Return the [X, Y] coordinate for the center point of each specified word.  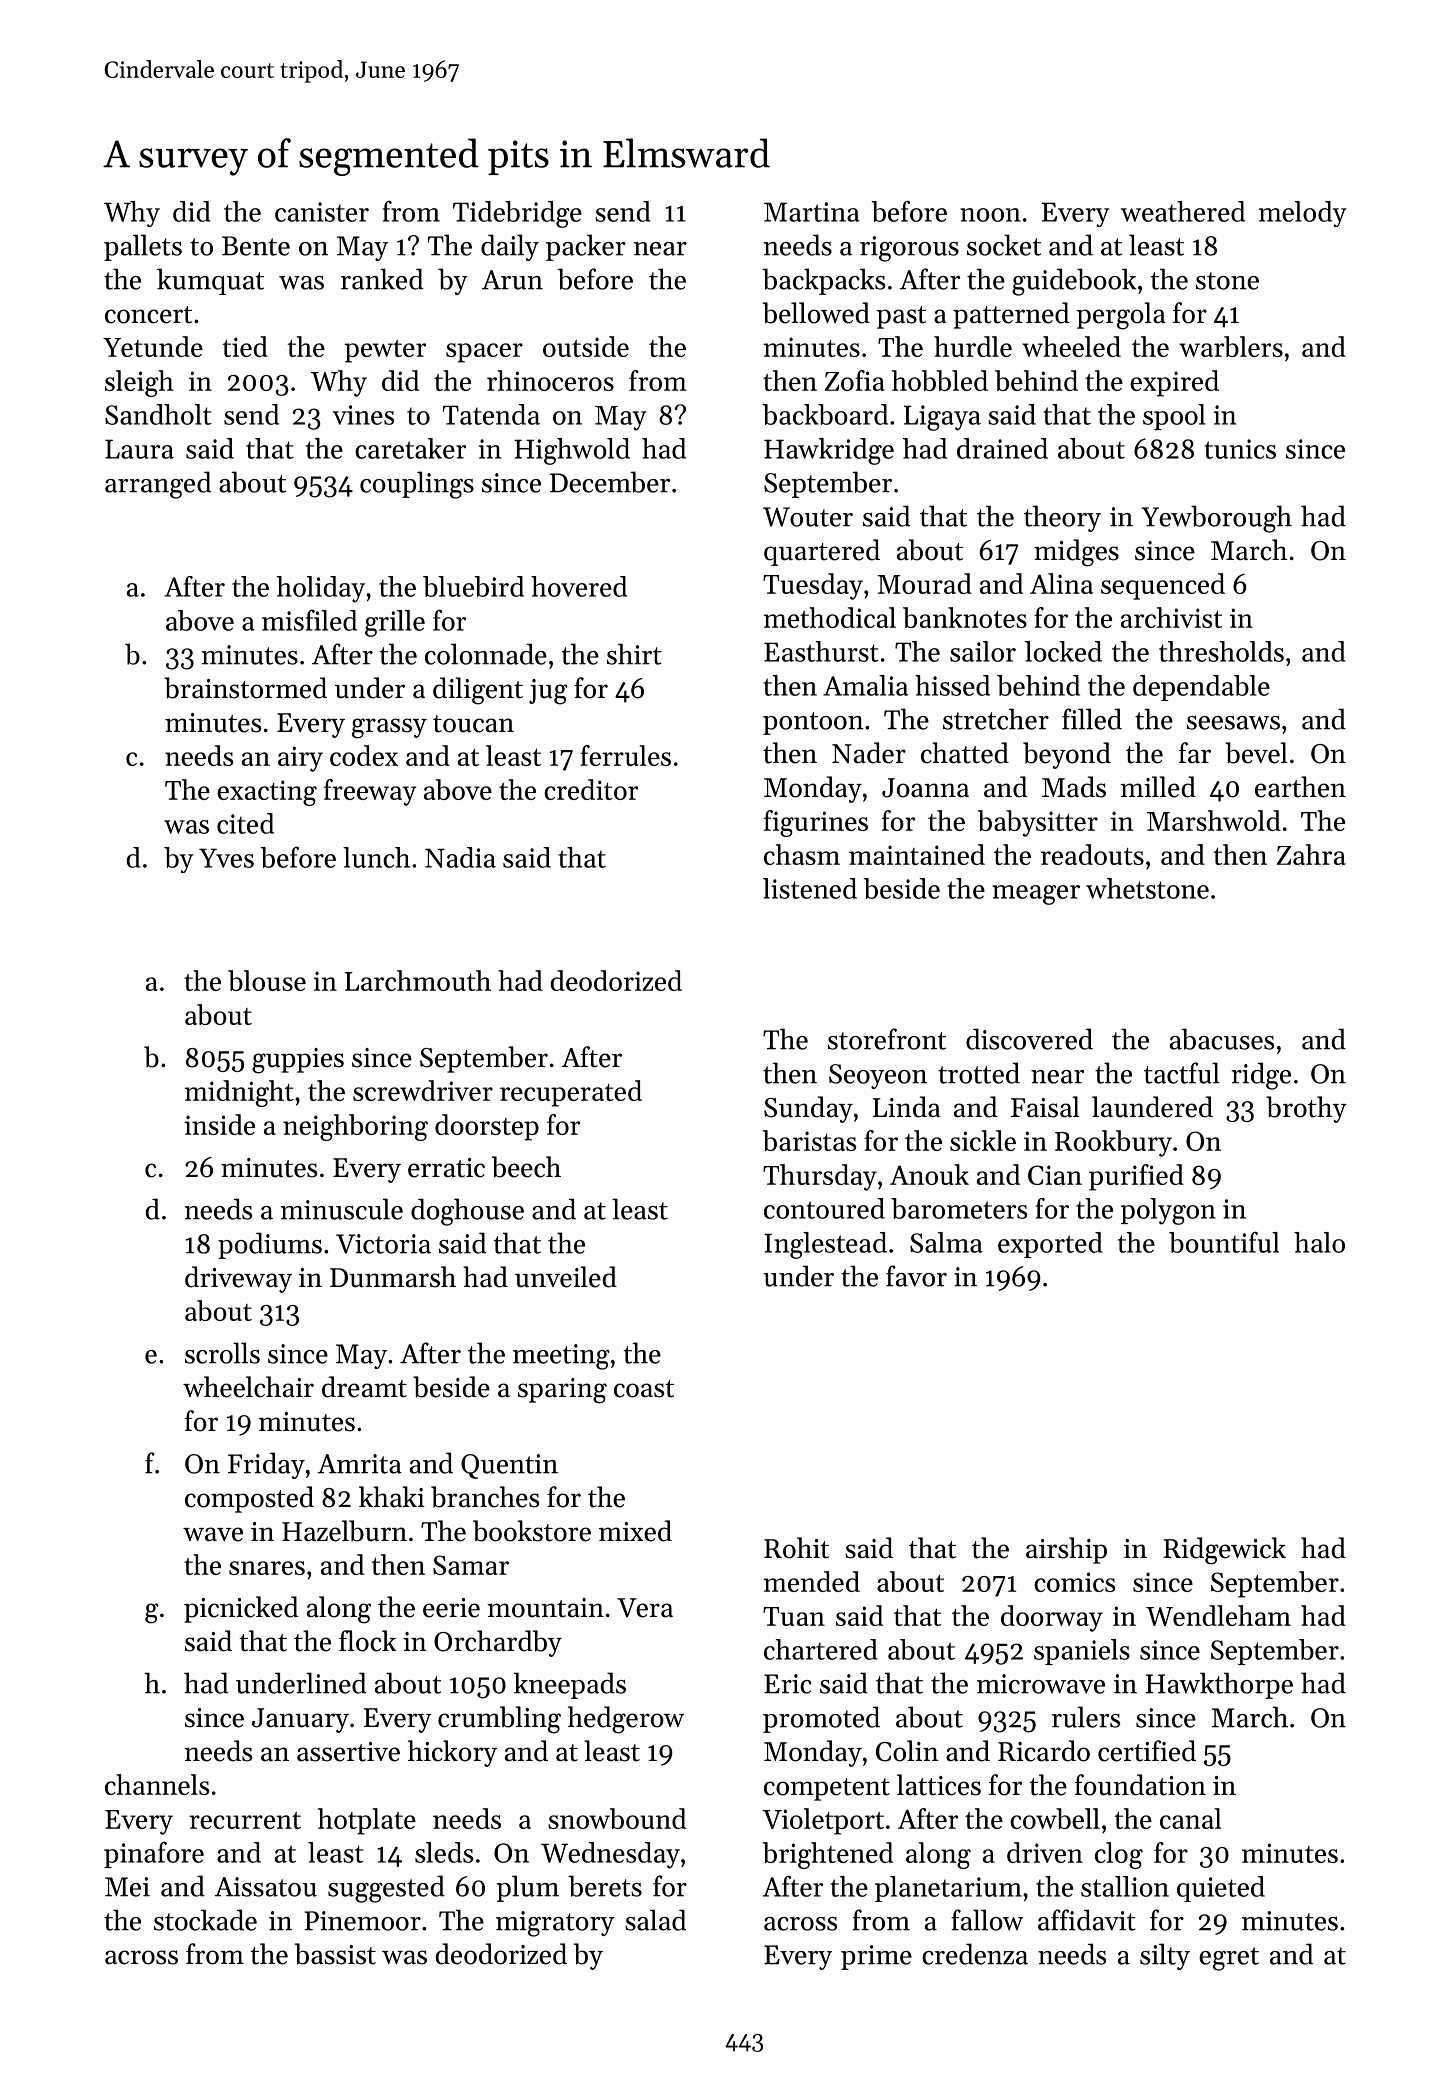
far [1195, 753]
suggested [386, 1889]
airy [300, 759]
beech [526, 1167]
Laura [139, 449]
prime [876, 1957]
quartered [822, 552]
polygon [1168, 1211]
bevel [1256, 753]
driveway [238, 1279]
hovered [579, 586]
